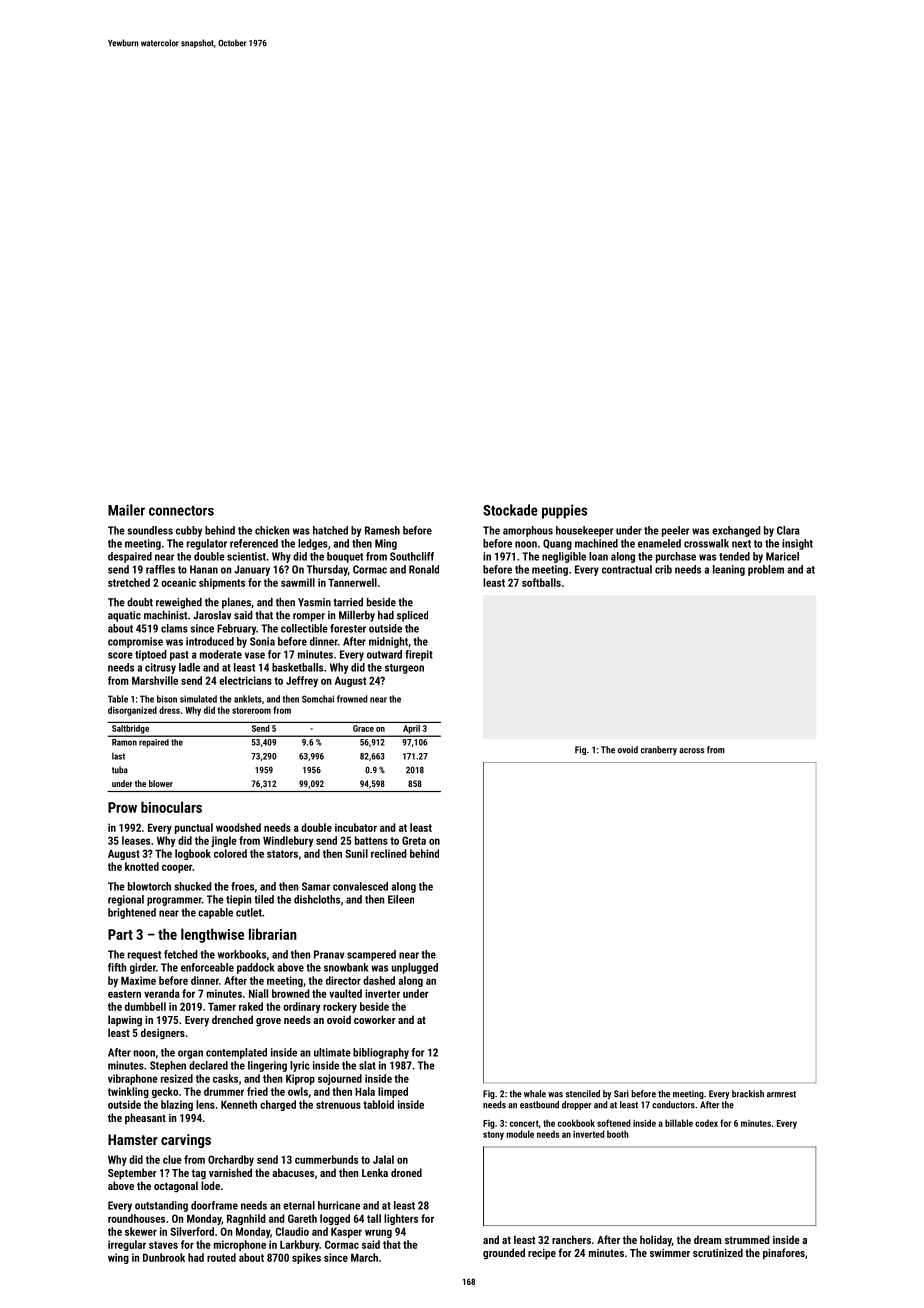 The image size is (924, 1308). I want to click on Greta, so click(414, 840).
